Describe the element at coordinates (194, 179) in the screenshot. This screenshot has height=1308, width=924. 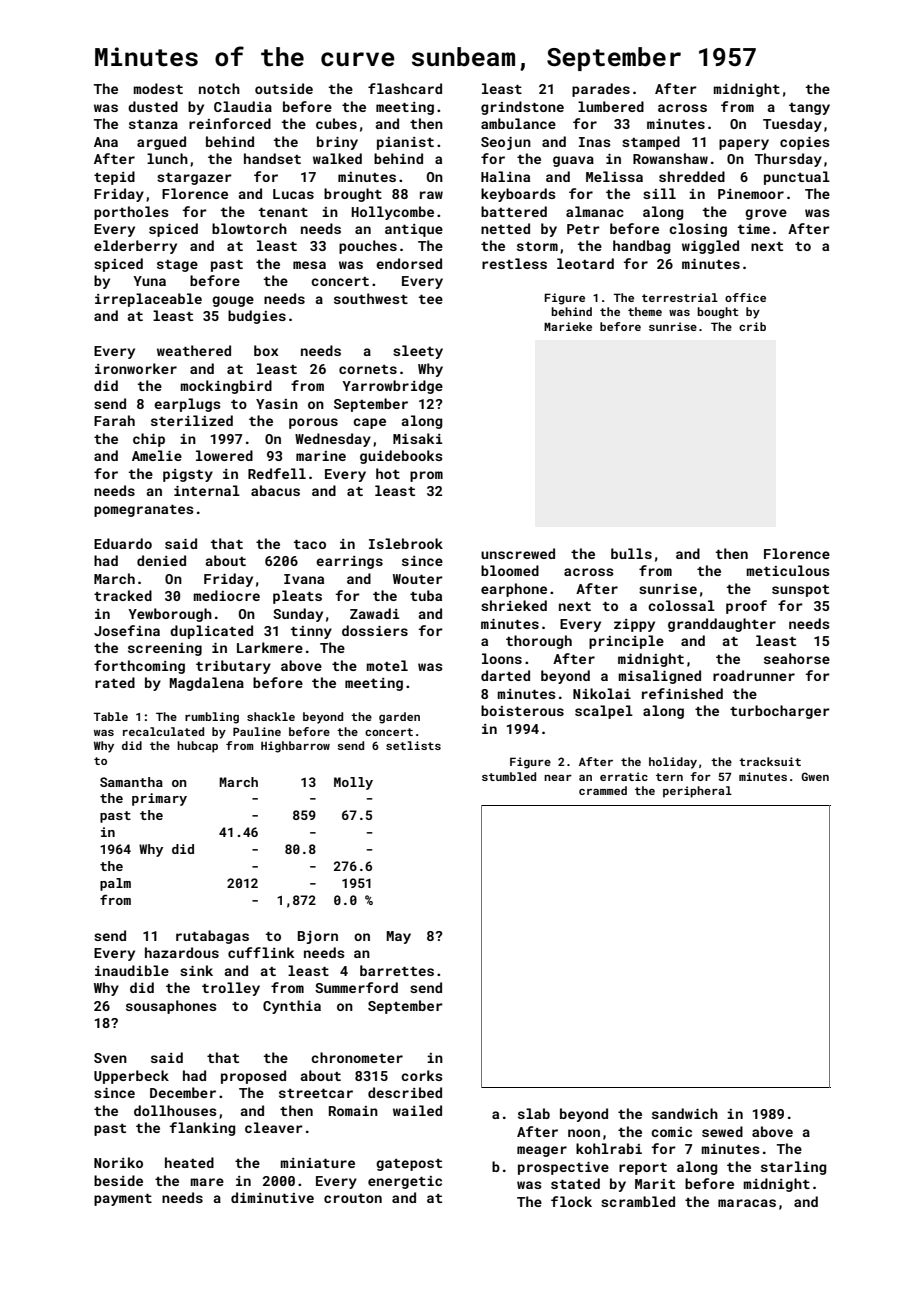
I see `stargazer` at that location.
